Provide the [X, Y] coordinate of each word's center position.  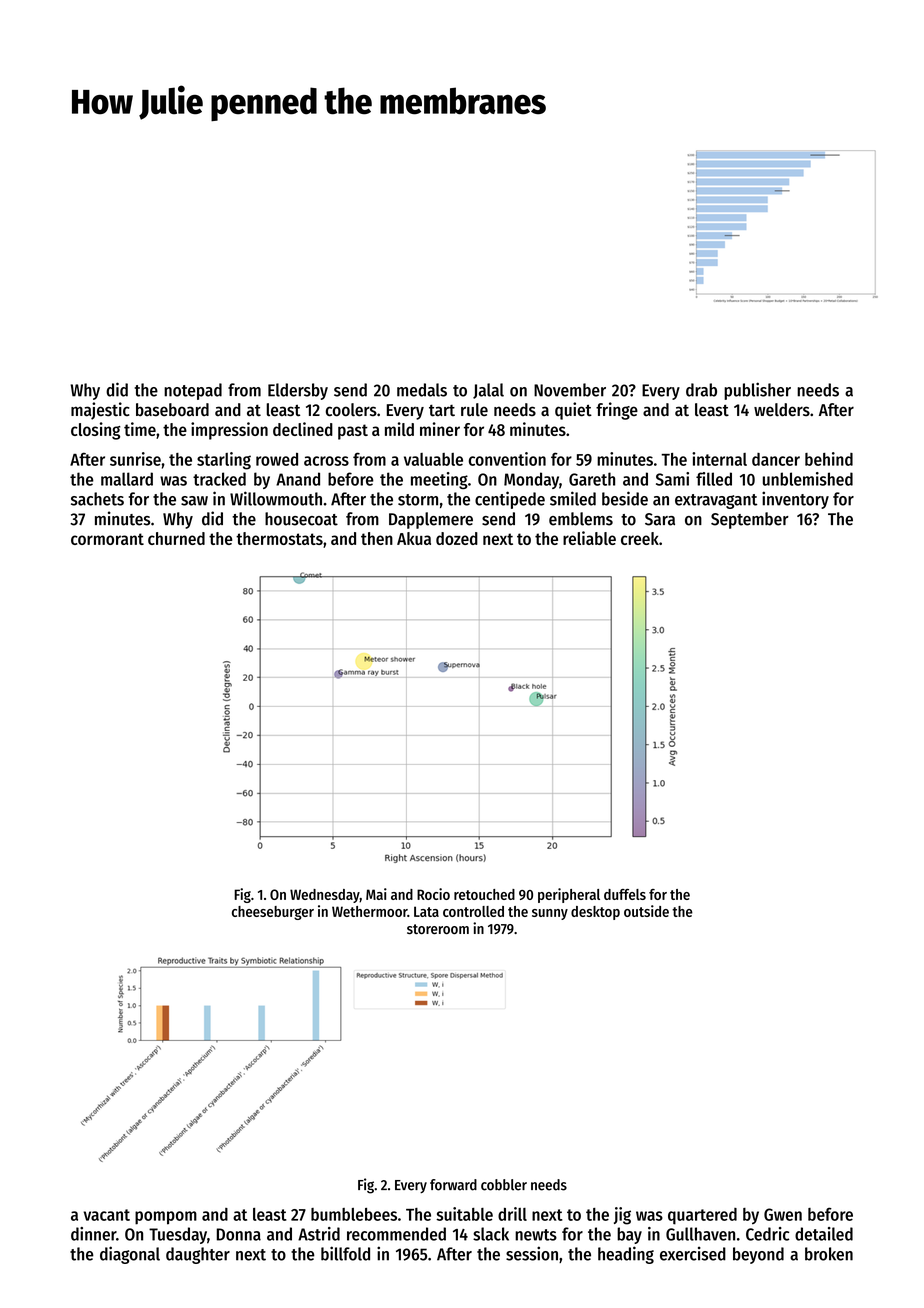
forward [453, 1185]
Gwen [783, 1214]
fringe [617, 411]
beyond [758, 1255]
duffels [625, 894]
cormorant [107, 539]
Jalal [488, 391]
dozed [457, 538]
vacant [106, 1215]
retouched [484, 894]
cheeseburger [273, 913]
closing [95, 431]
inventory [795, 500]
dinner [93, 1234]
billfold [345, 1253]
